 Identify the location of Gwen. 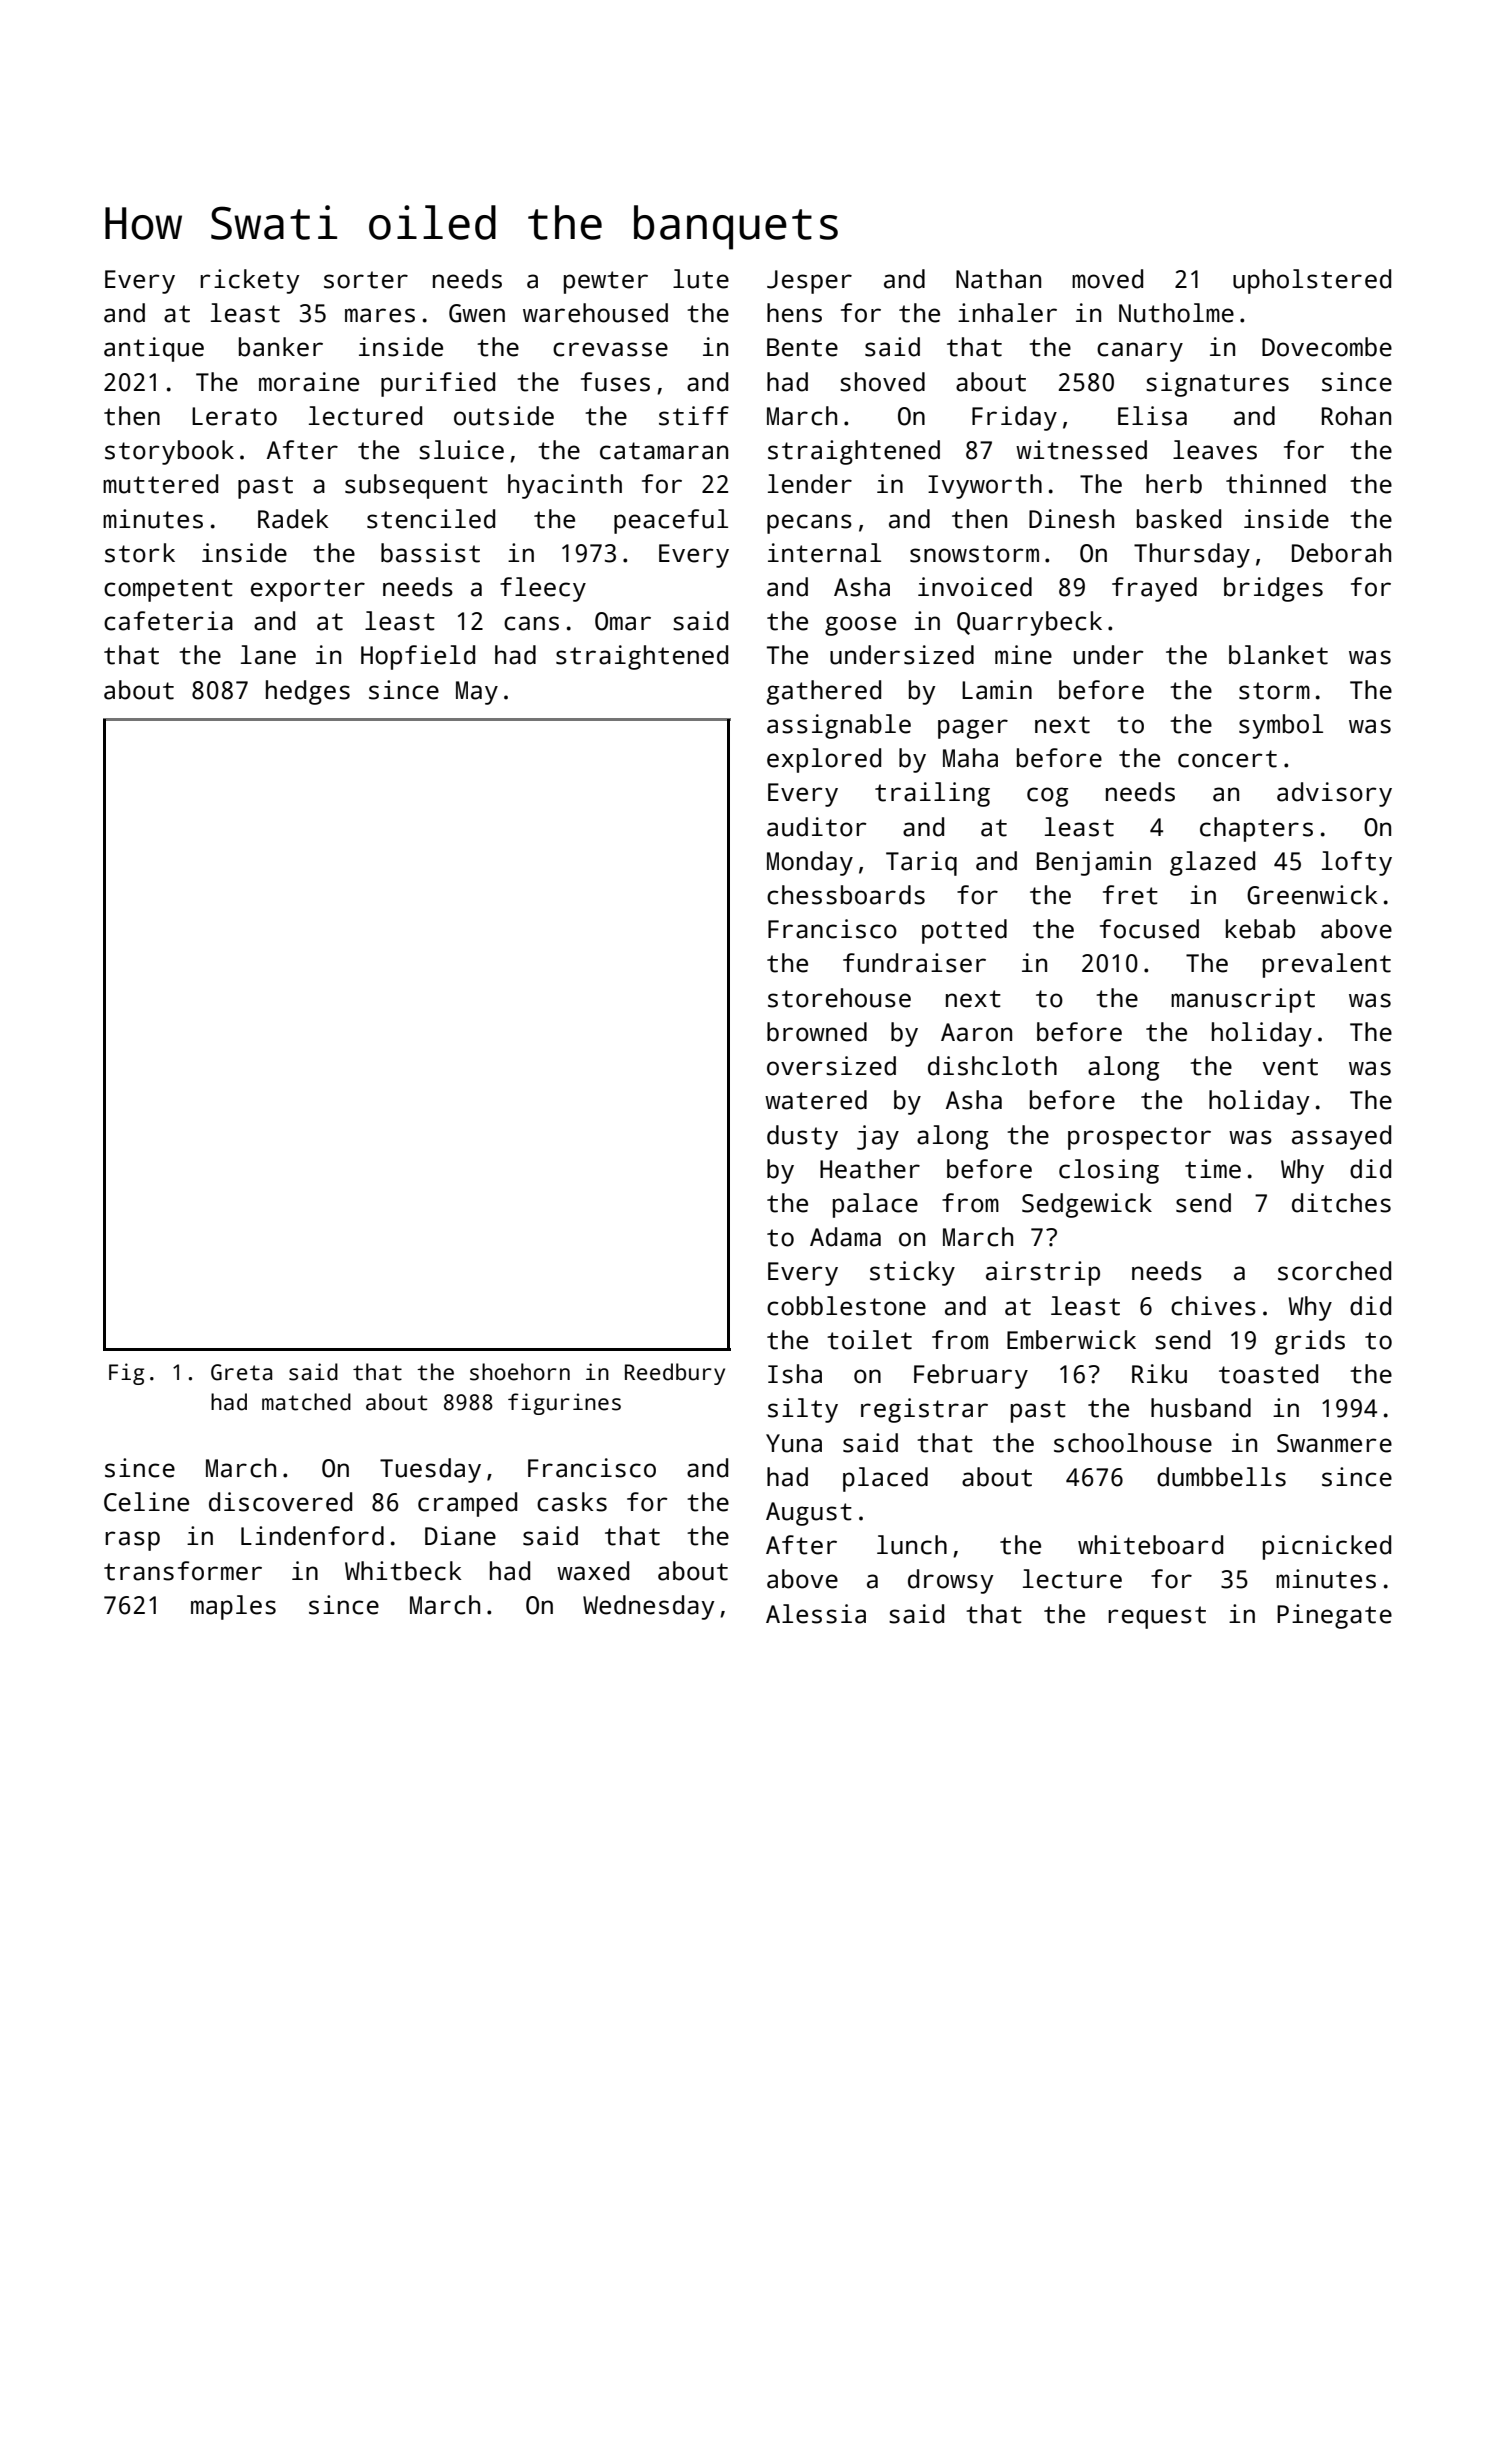
(477, 313).
